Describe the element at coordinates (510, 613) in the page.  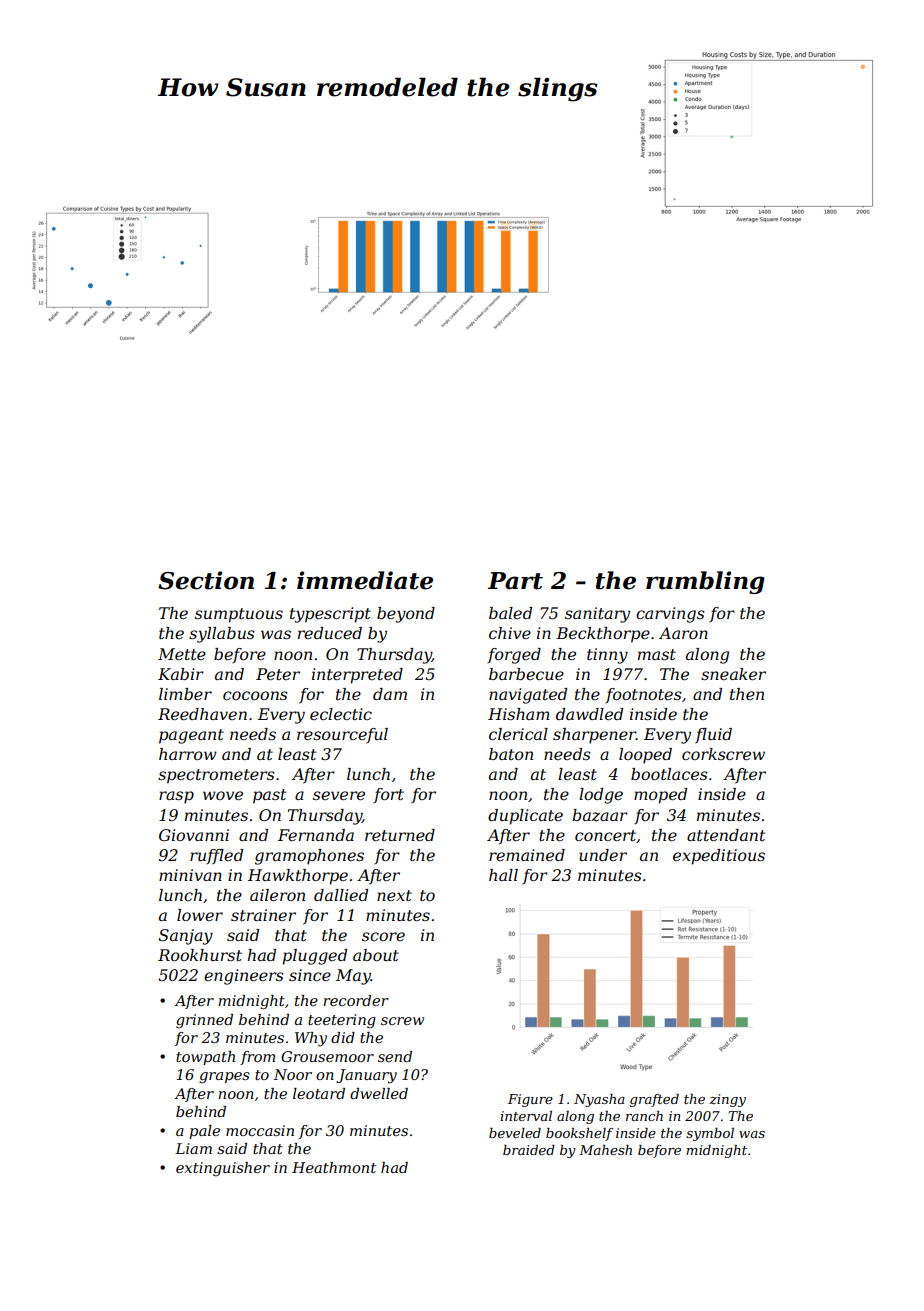
I see `baled` at that location.
